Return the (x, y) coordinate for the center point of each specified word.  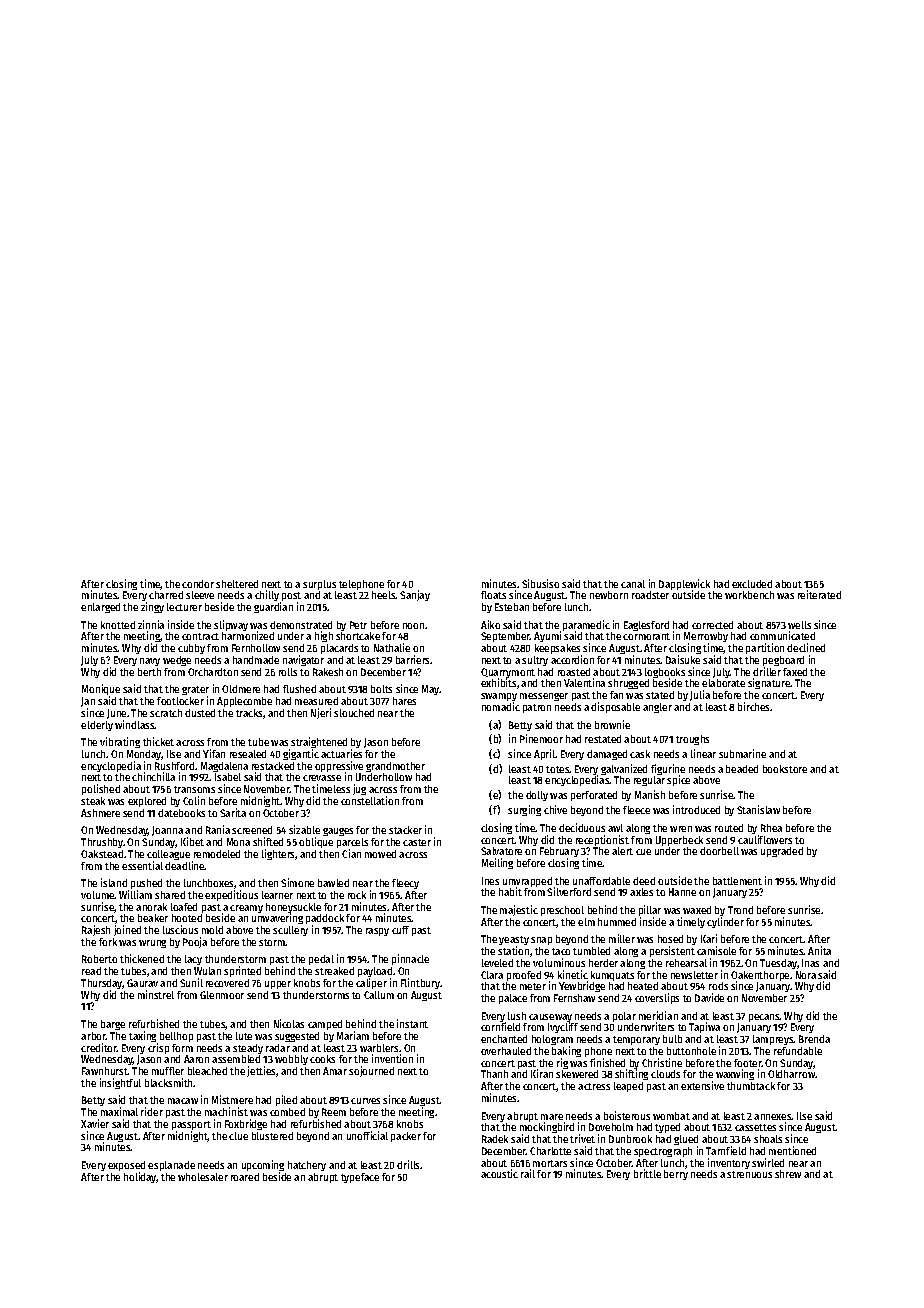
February (559, 852)
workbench (749, 595)
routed (729, 828)
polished (101, 789)
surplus (319, 585)
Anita (819, 950)
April (545, 754)
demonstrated (301, 625)
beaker (153, 918)
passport (191, 1125)
